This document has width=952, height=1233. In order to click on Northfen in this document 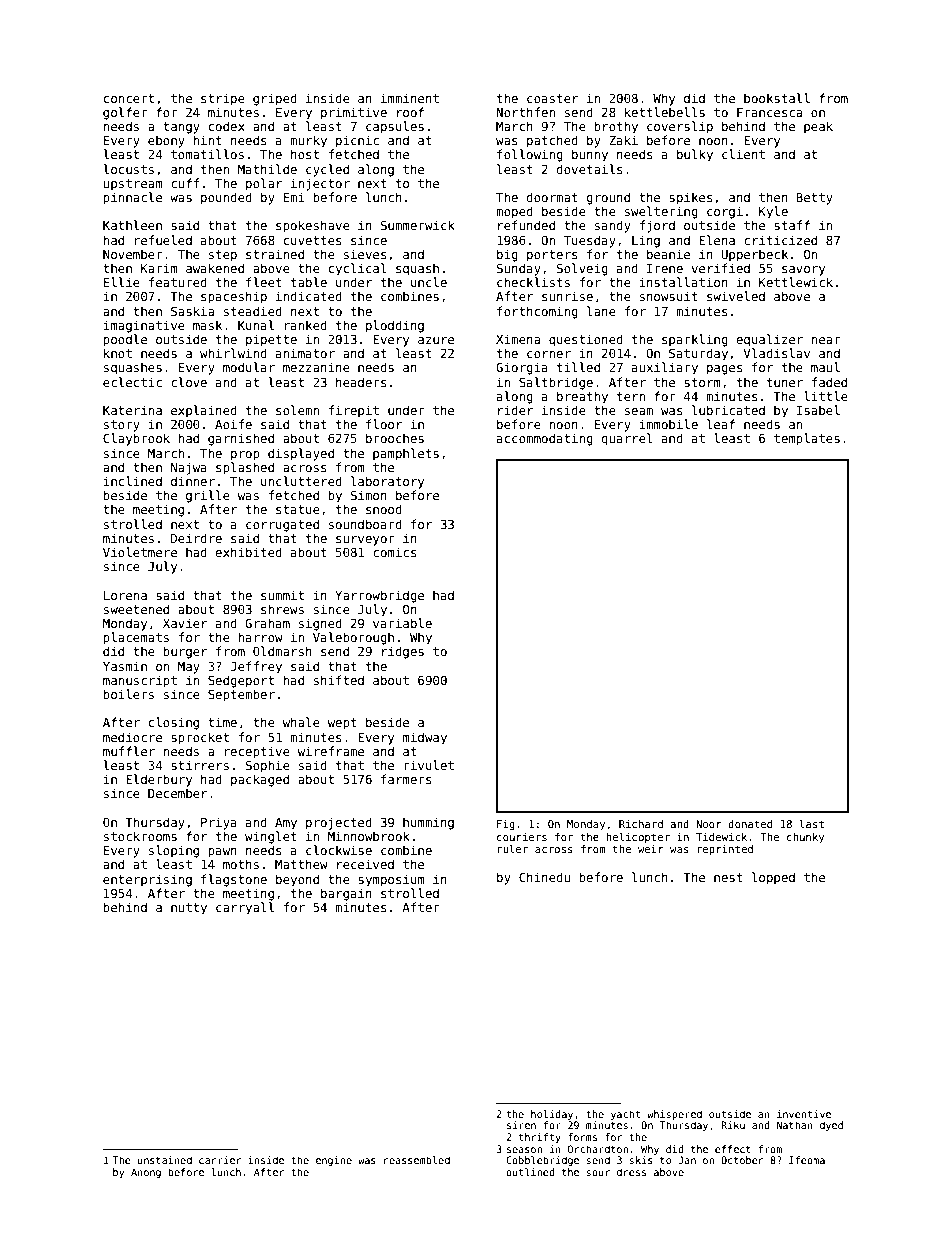, I will do `click(525, 112)`.
